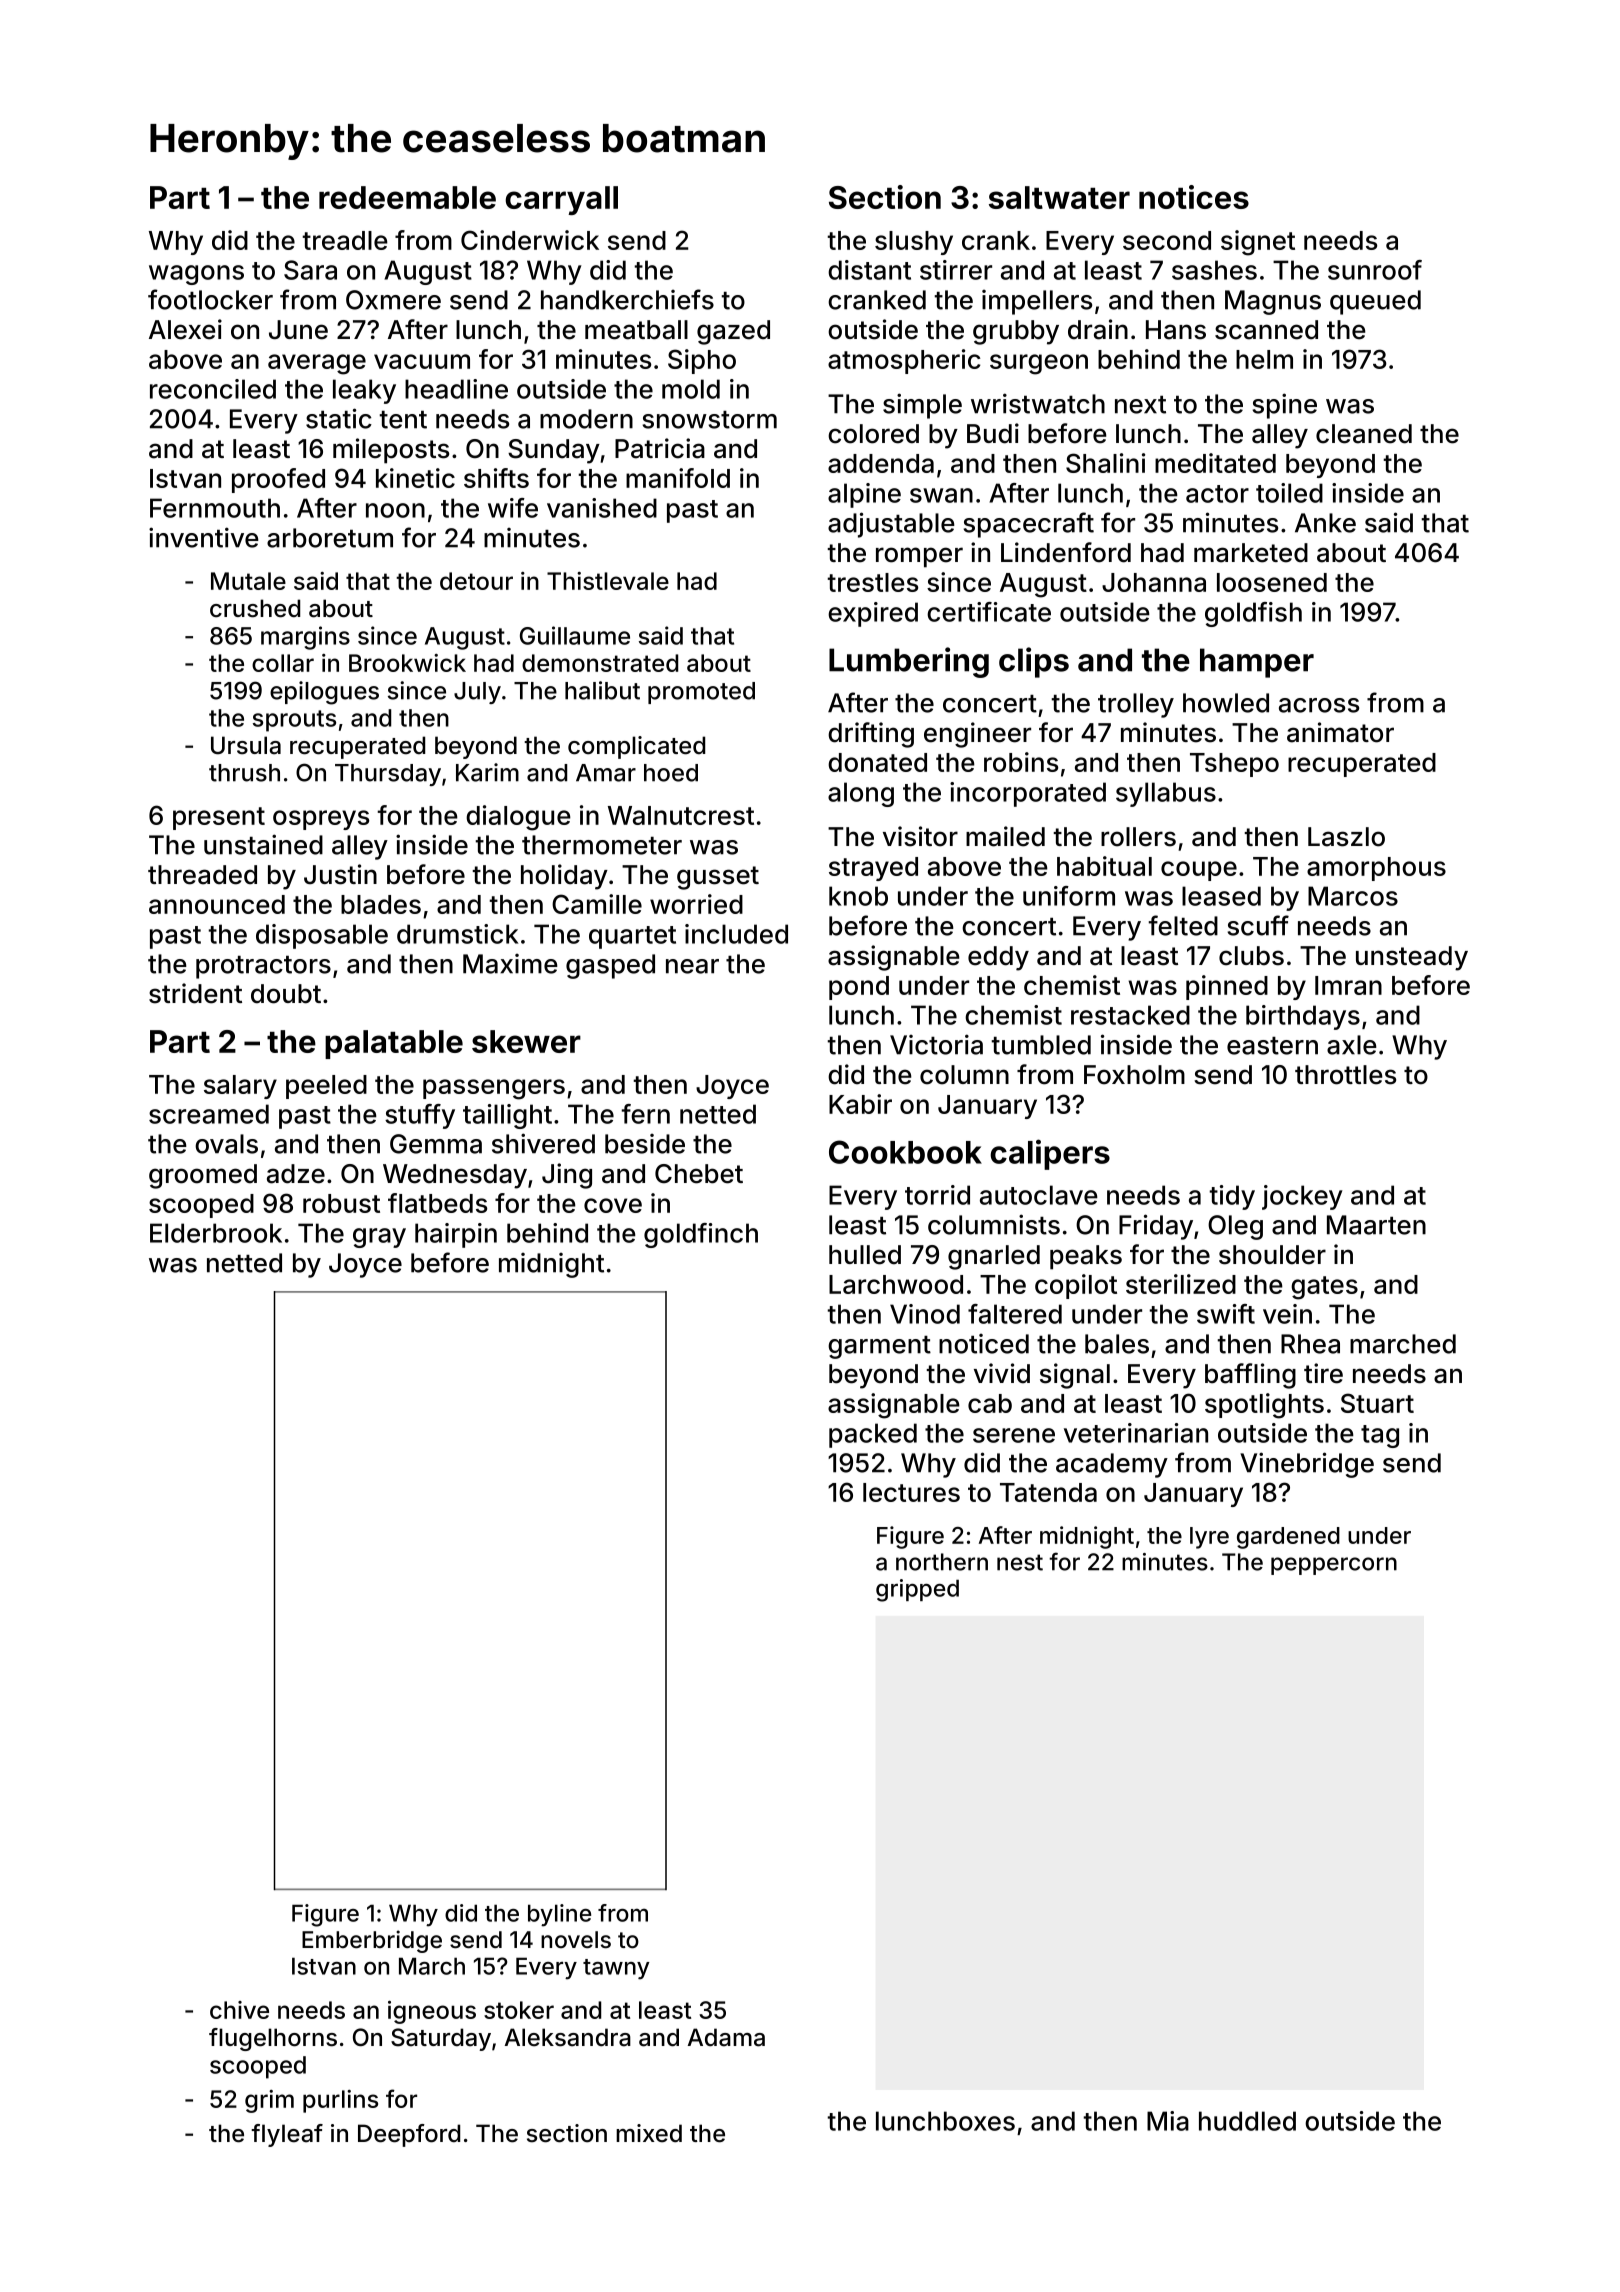  Describe the element at coordinates (616, 1969) in the page. I see `tawny` at that location.
